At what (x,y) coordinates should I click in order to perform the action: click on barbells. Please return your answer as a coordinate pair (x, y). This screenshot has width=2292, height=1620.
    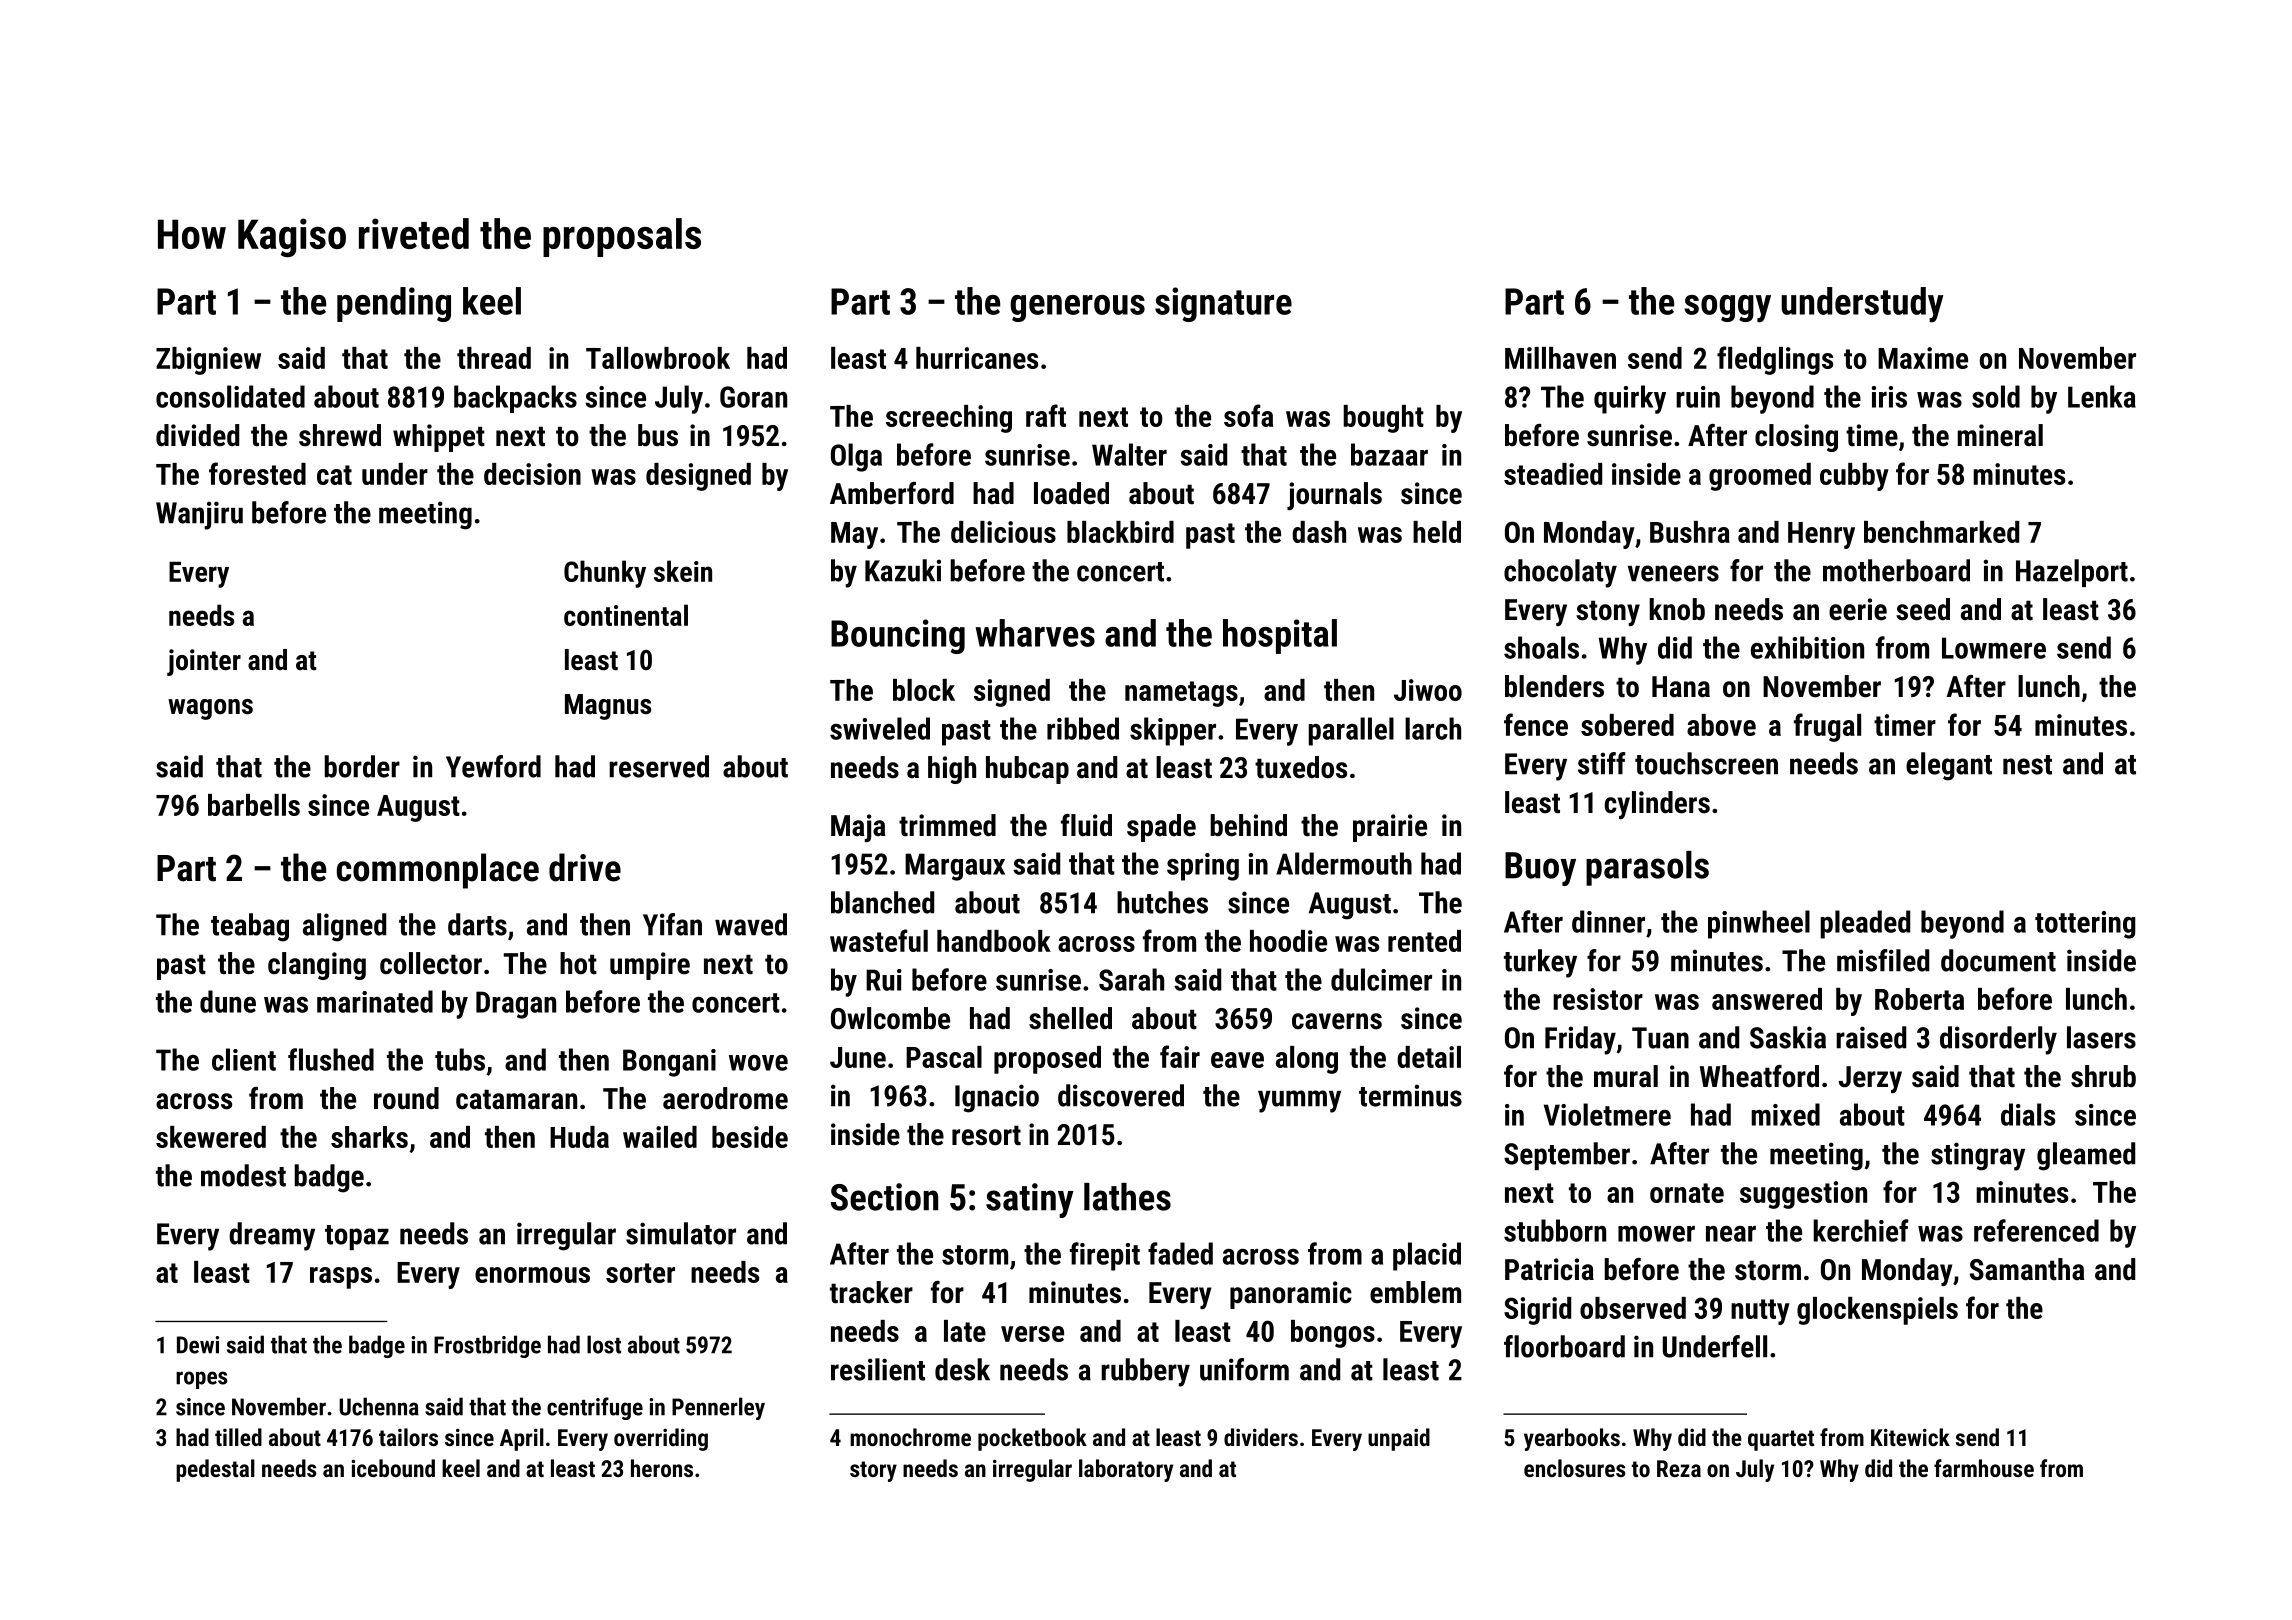
    Looking at the image, I should click on (254, 805).
